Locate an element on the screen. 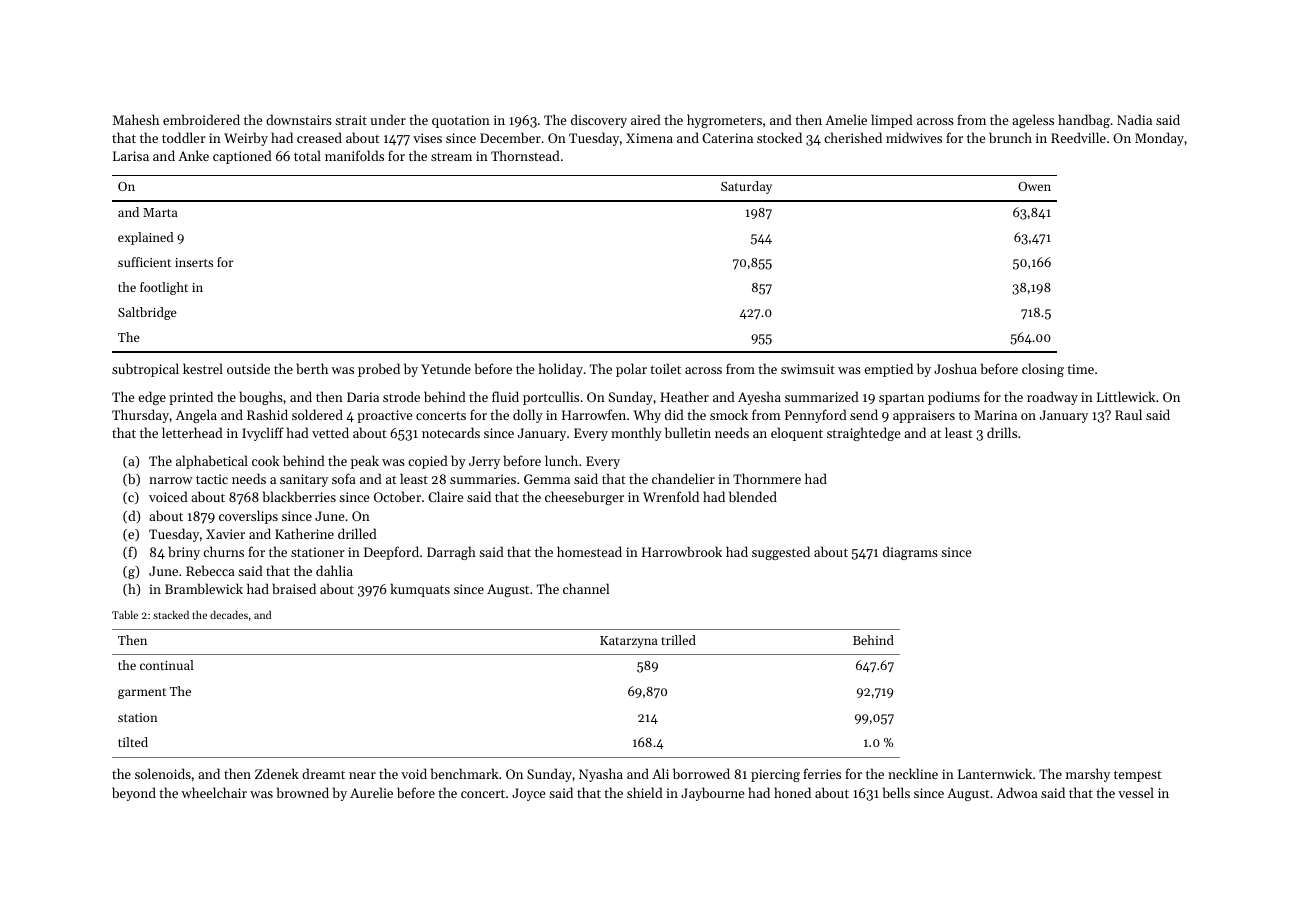 The height and width of the screenshot is (924, 1308). strait is located at coordinates (351, 120).
